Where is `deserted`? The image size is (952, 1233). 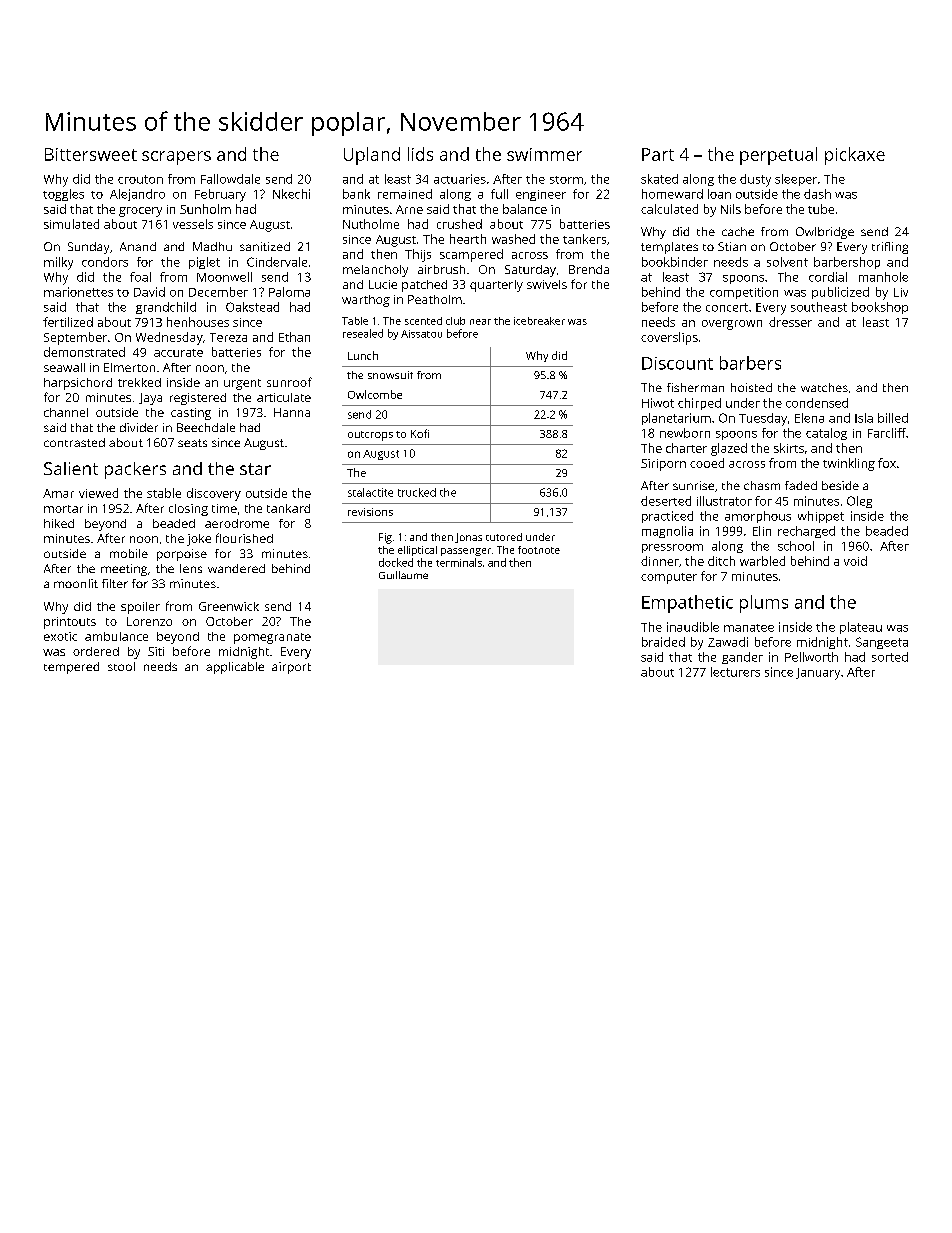
deserted is located at coordinates (666, 501).
